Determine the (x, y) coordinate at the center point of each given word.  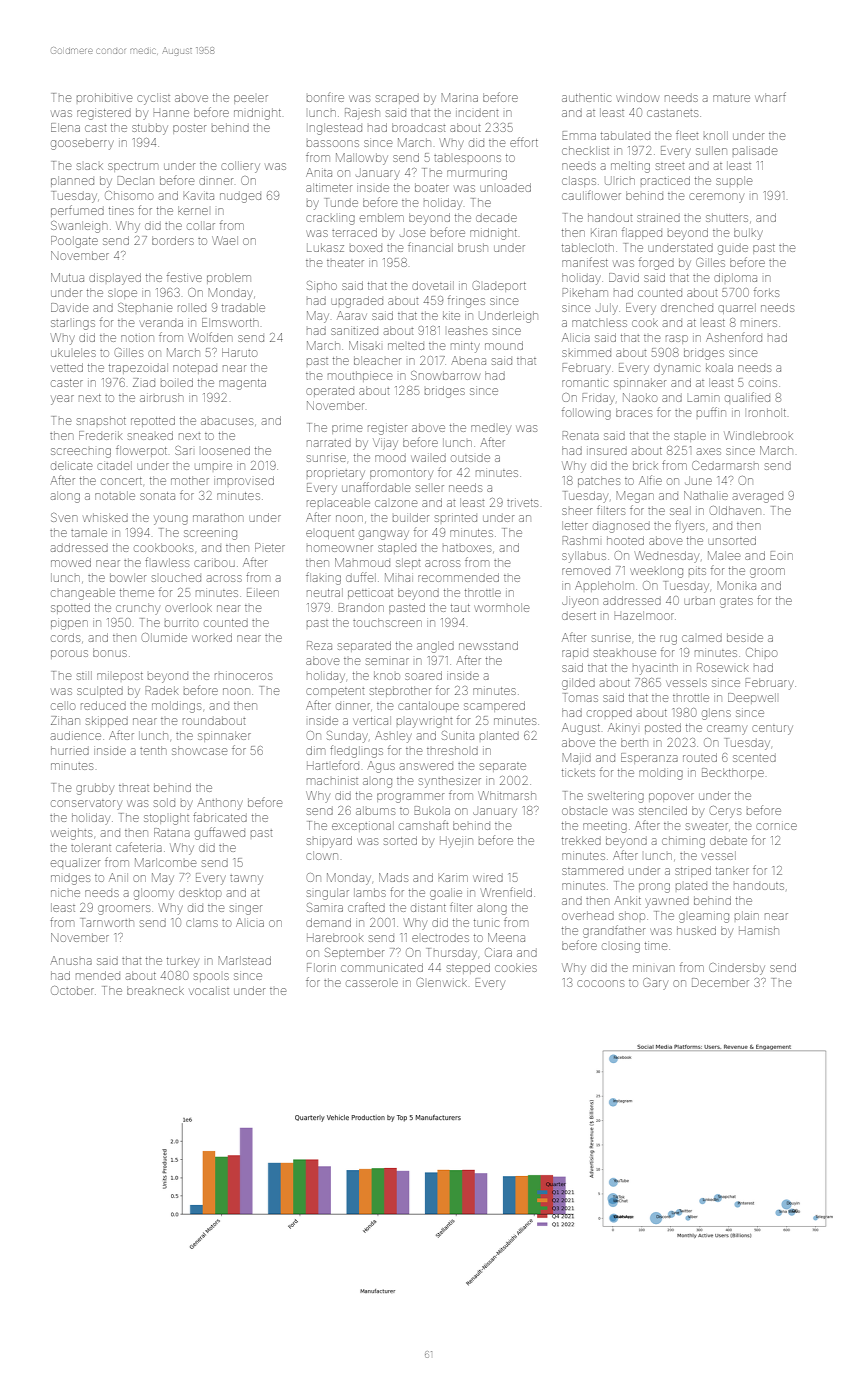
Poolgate (74, 242)
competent (335, 692)
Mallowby (362, 159)
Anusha (71, 960)
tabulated (625, 135)
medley (491, 430)
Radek (162, 690)
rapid (575, 654)
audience (76, 735)
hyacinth (655, 670)
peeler (251, 99)
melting (630, 167)
